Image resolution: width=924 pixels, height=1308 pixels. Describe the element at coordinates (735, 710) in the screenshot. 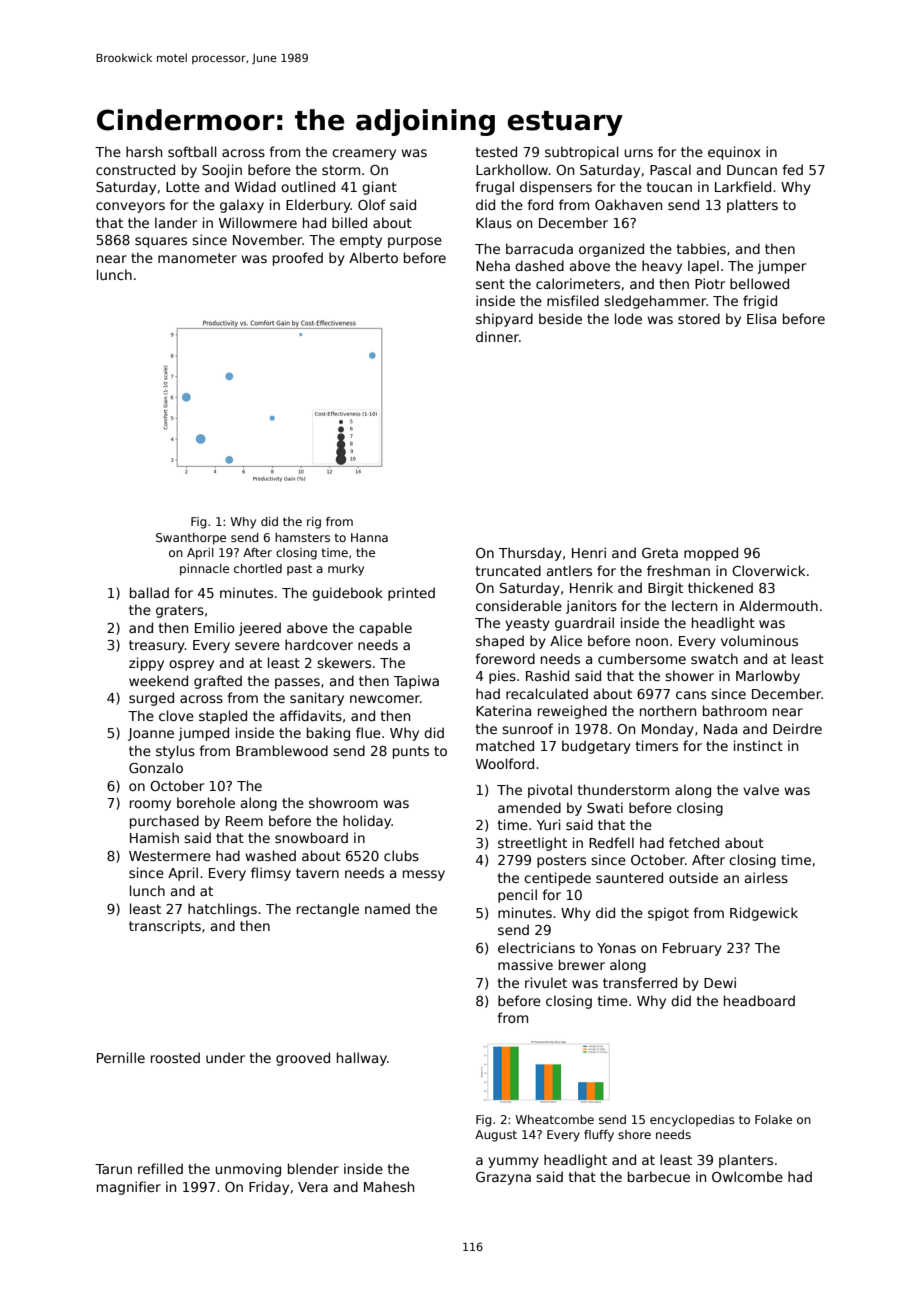

I see `bathroom` at that location.
